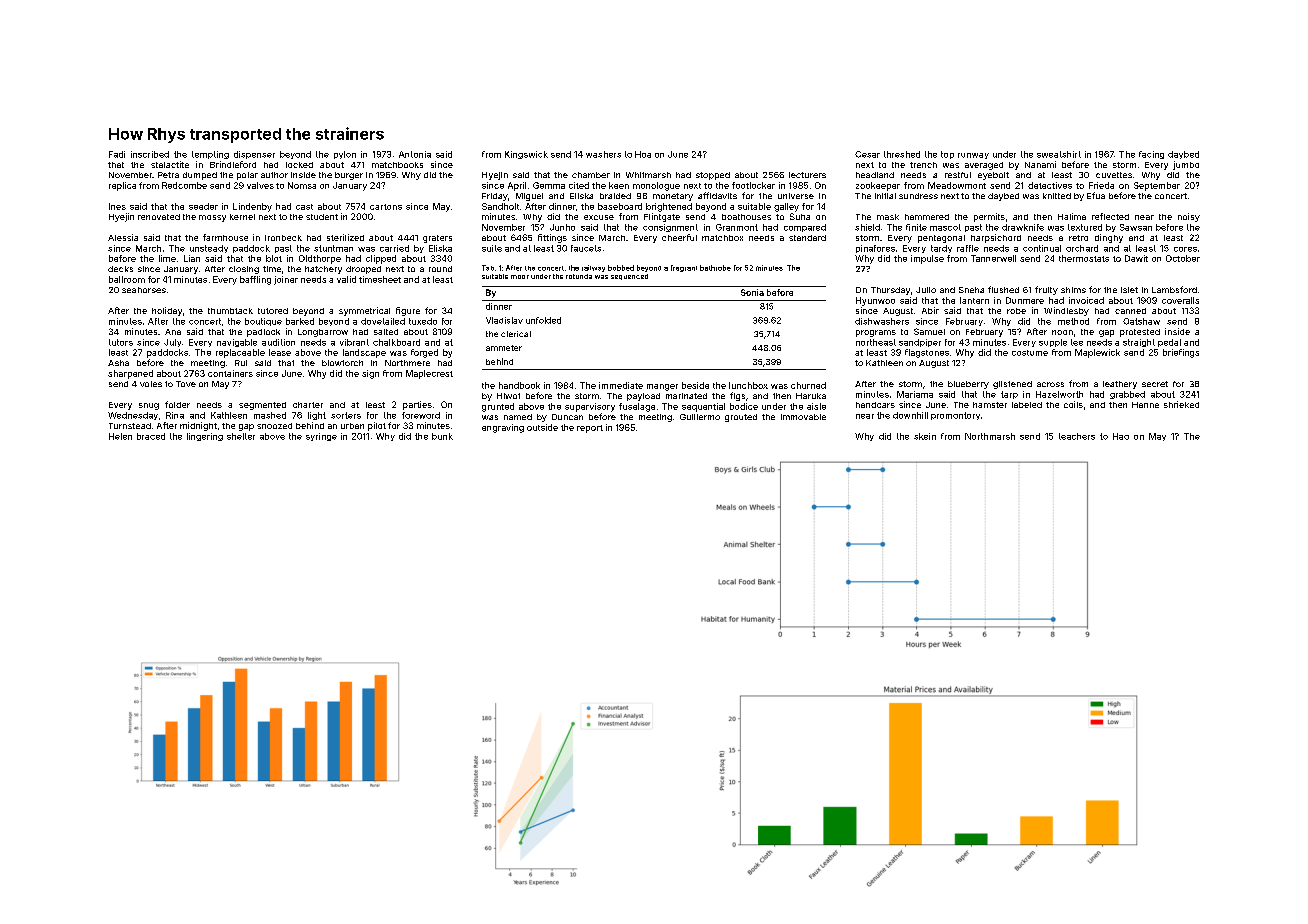  What do you see at coordinates (1185, 249) in the screenshot?
I see `cores` at bounding box center [1185, 249].
